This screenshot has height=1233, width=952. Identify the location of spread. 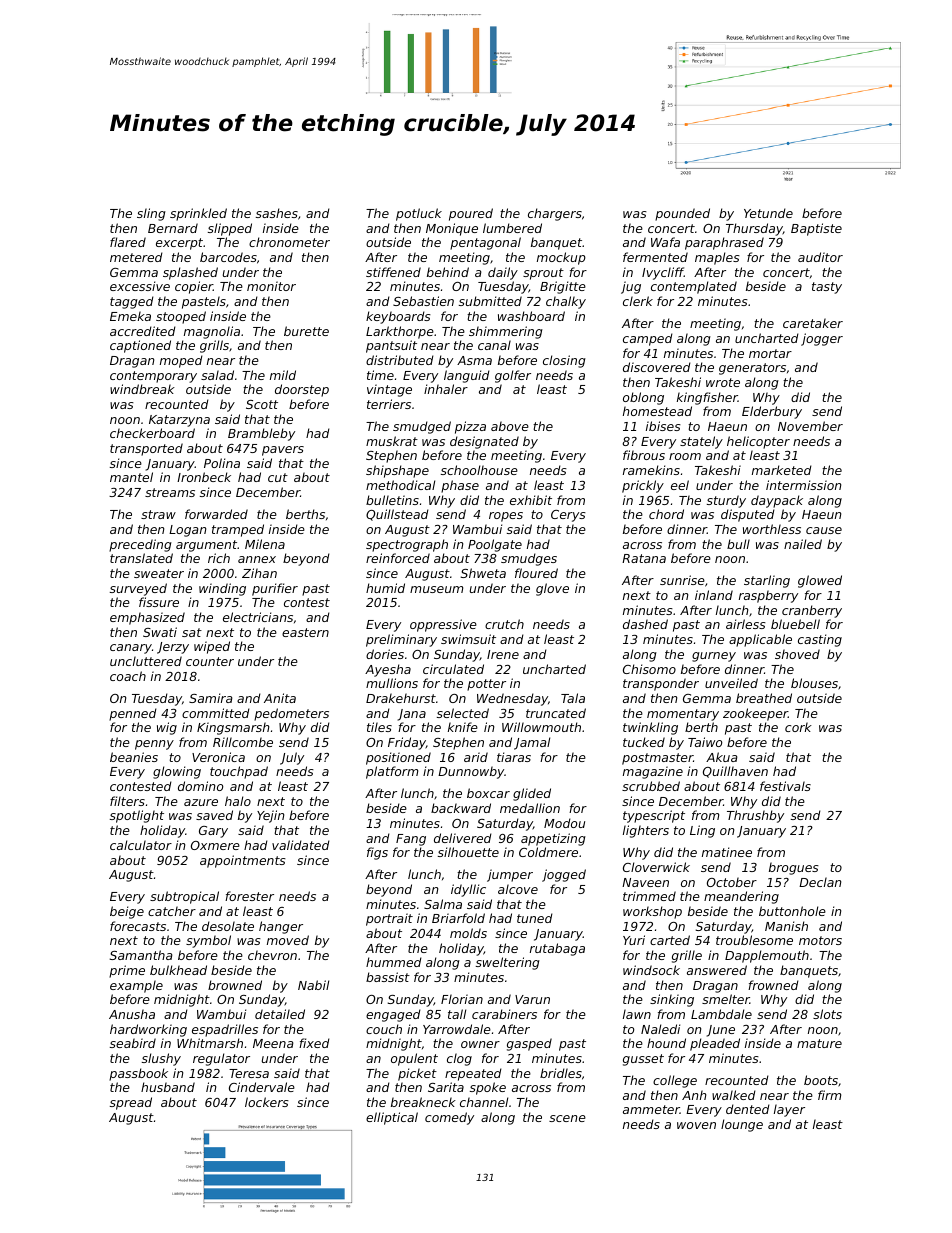
(131, 1103).
